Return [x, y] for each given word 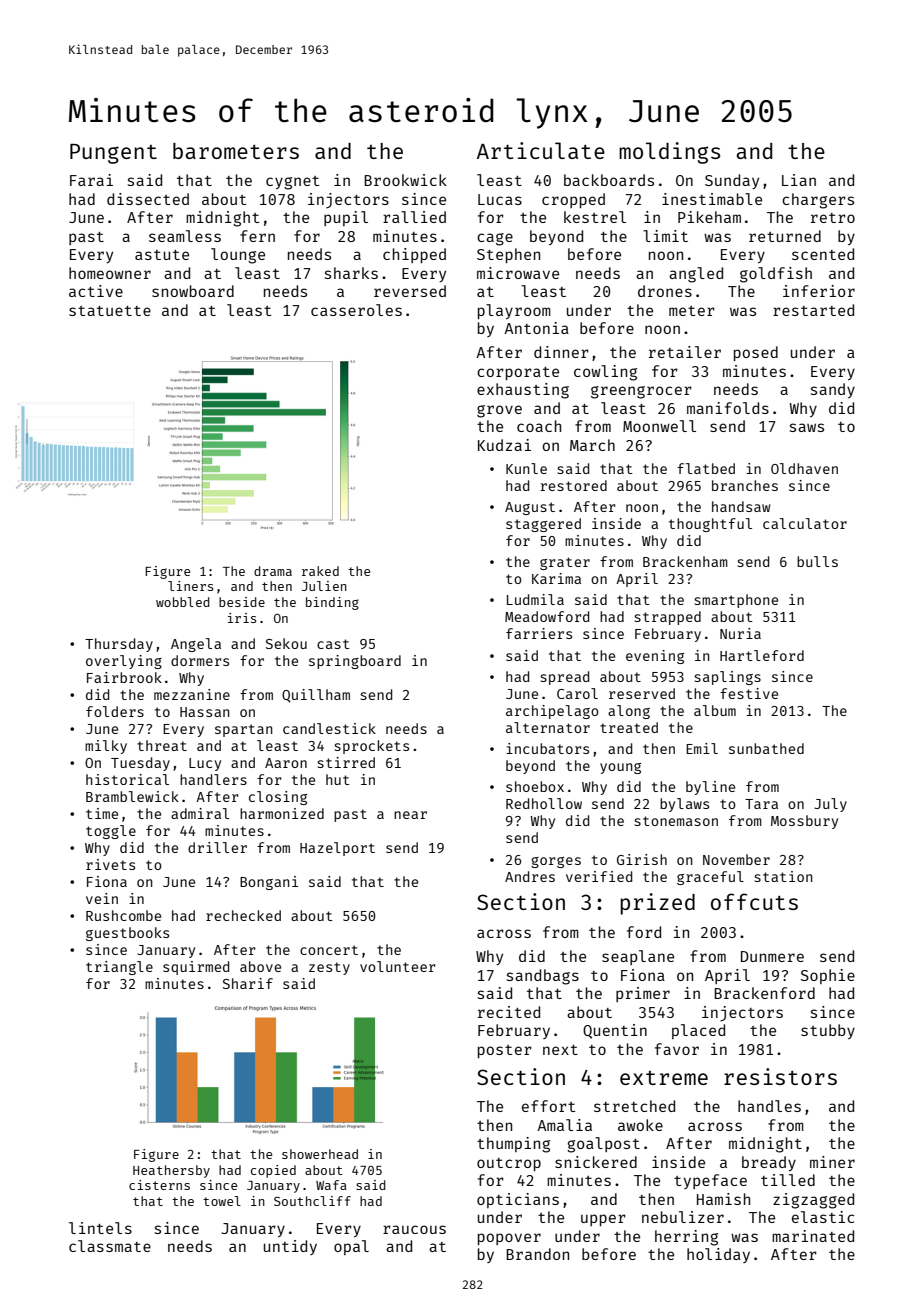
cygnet [292, 183]
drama [273, 571]
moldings [669, 153]
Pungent [113, 154]
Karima [556, 578]
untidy [290, 1247]
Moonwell [659, 426]
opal [351, 1247]
